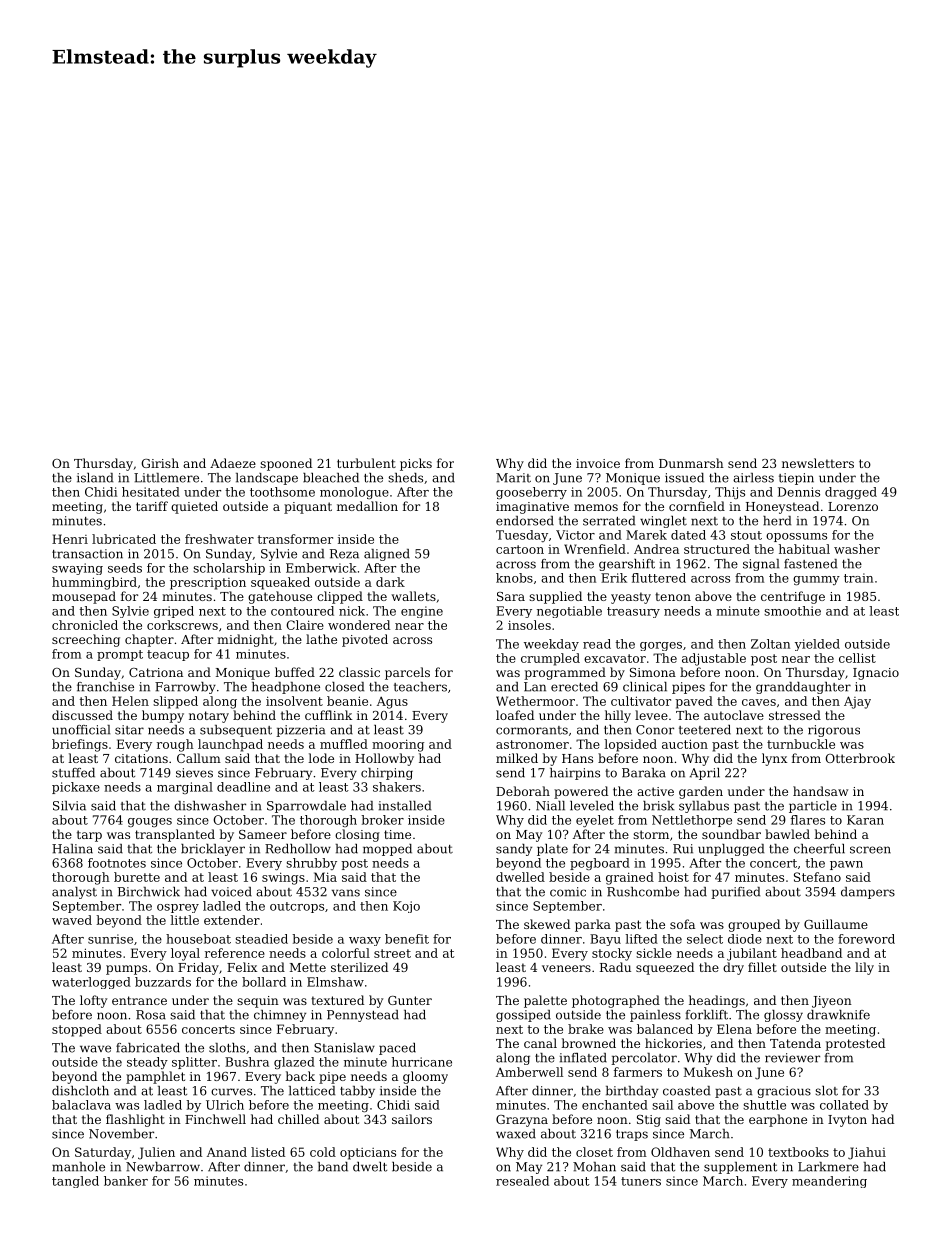 The image size is (952, 1233). Describe the element at coordinates (75, 1182) in the screenshot. I see `tangled` at that location.
